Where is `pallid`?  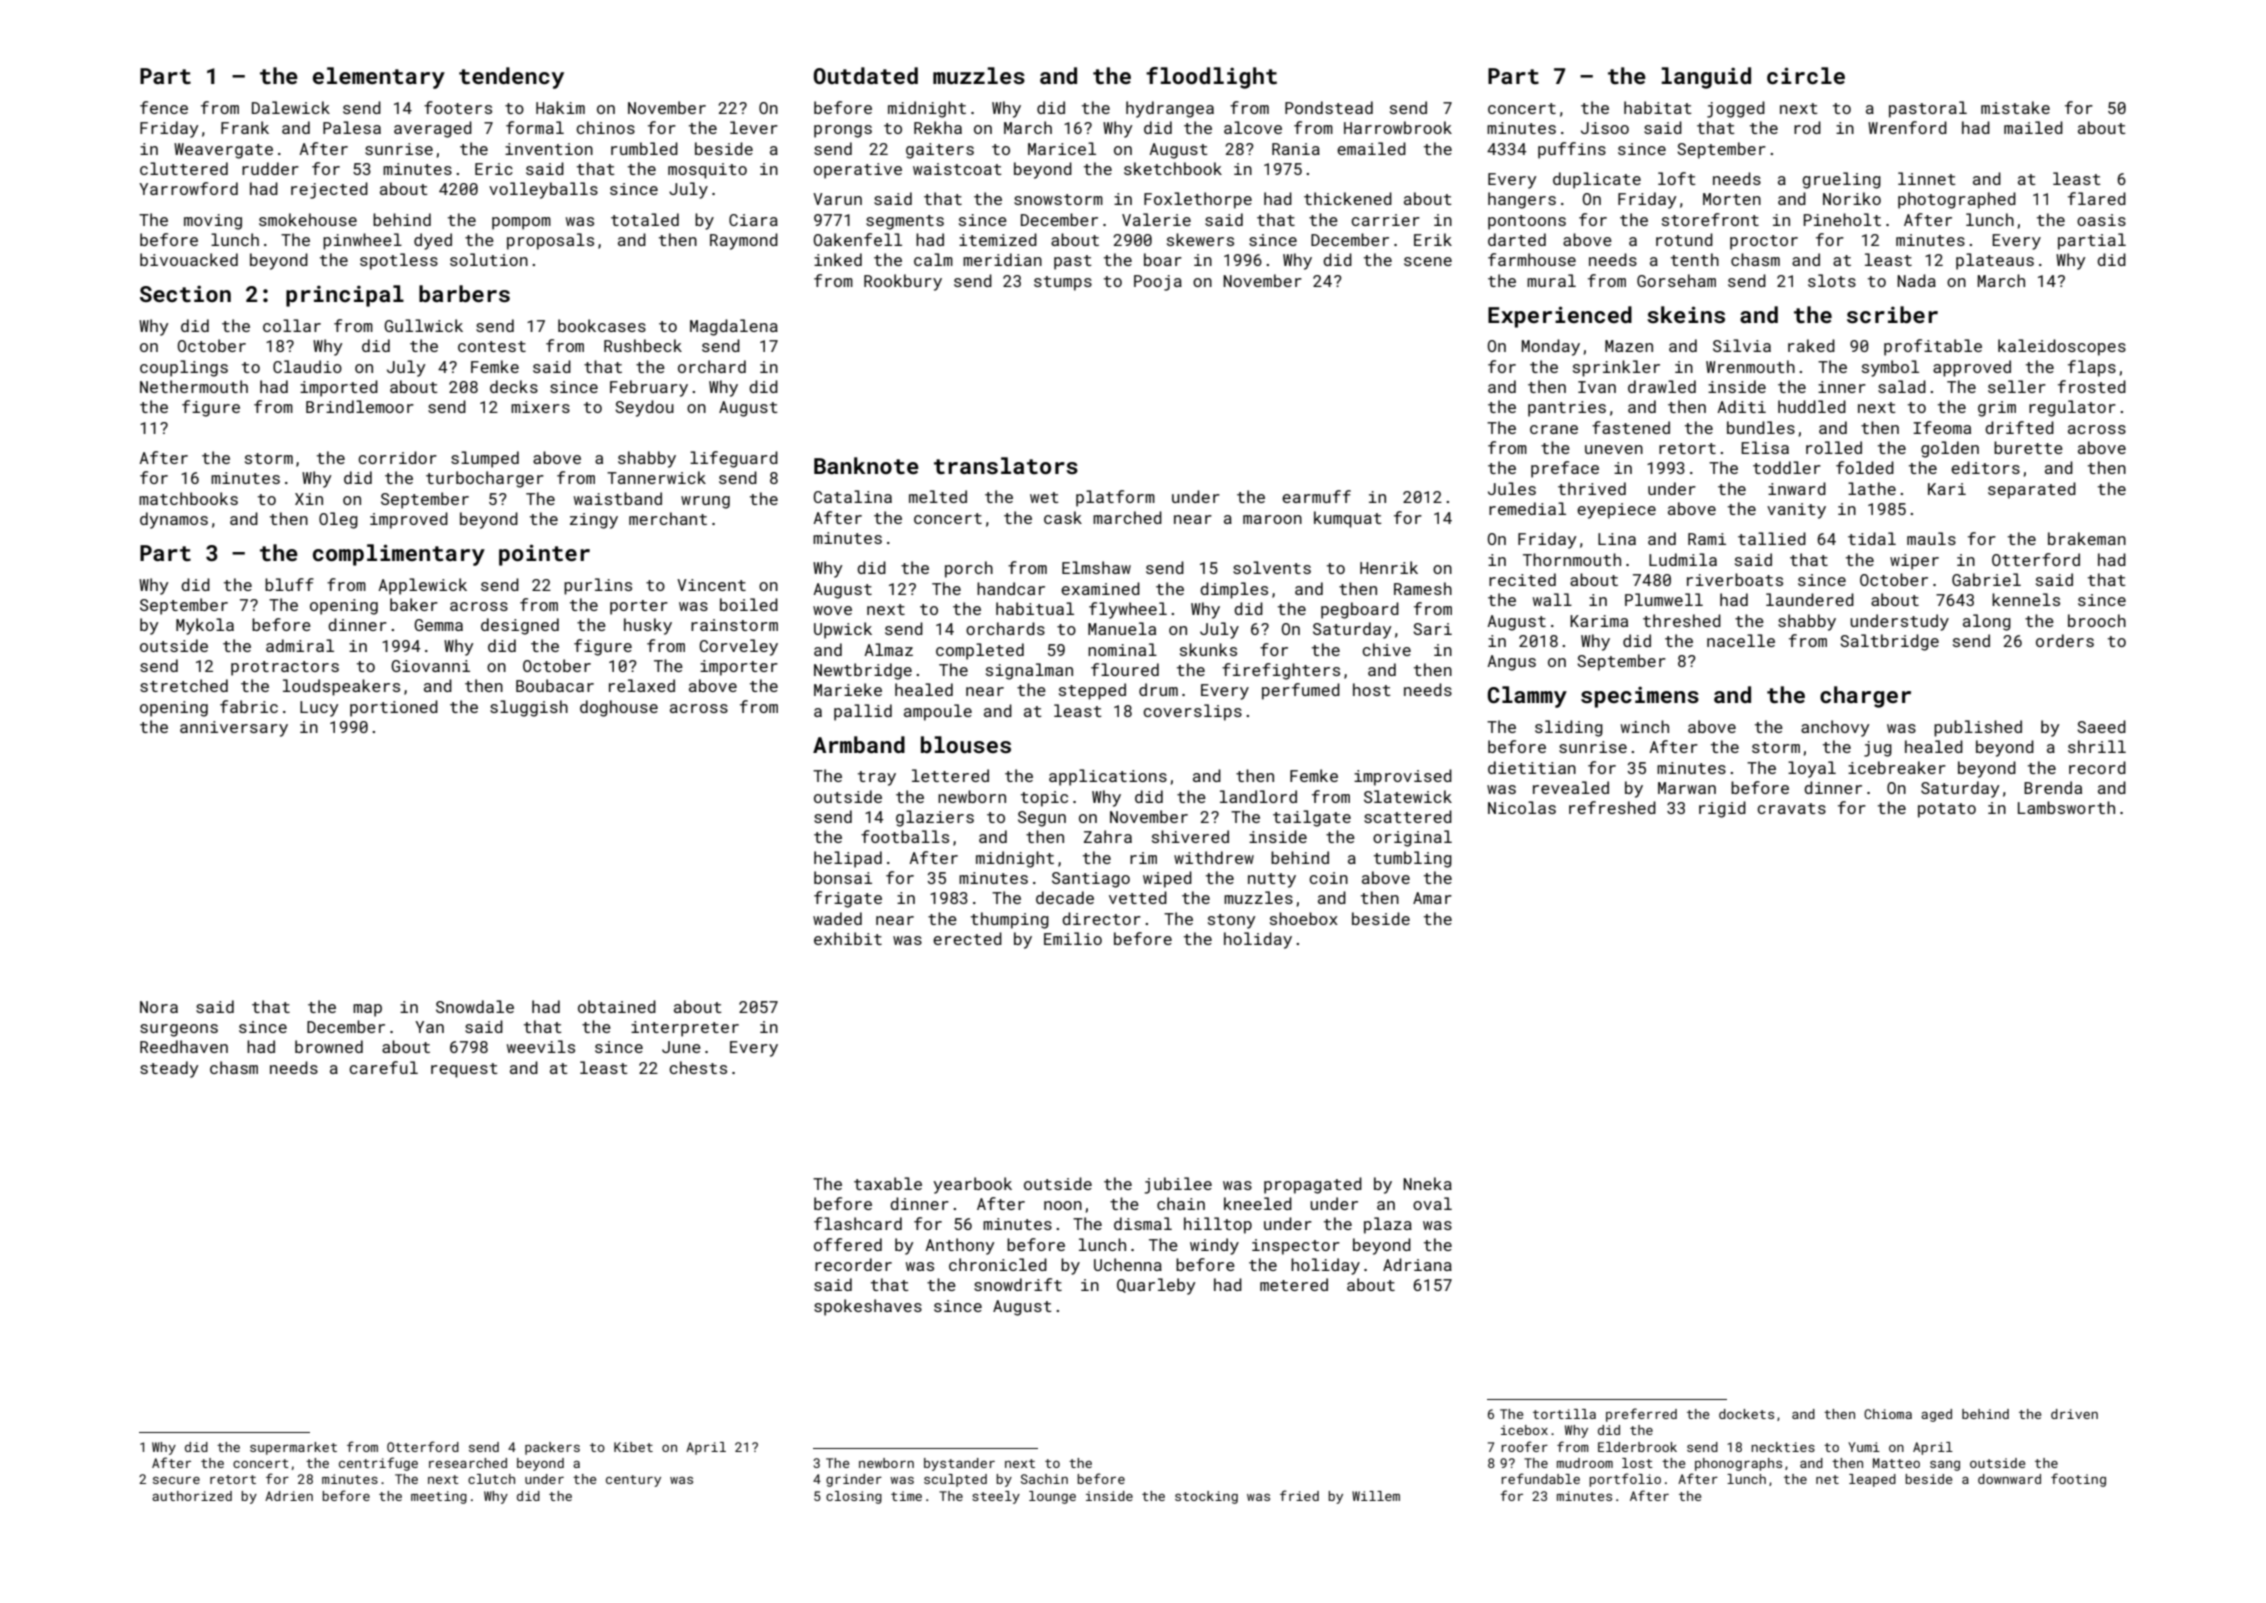
pallid is located at coordinates (863, 712).
